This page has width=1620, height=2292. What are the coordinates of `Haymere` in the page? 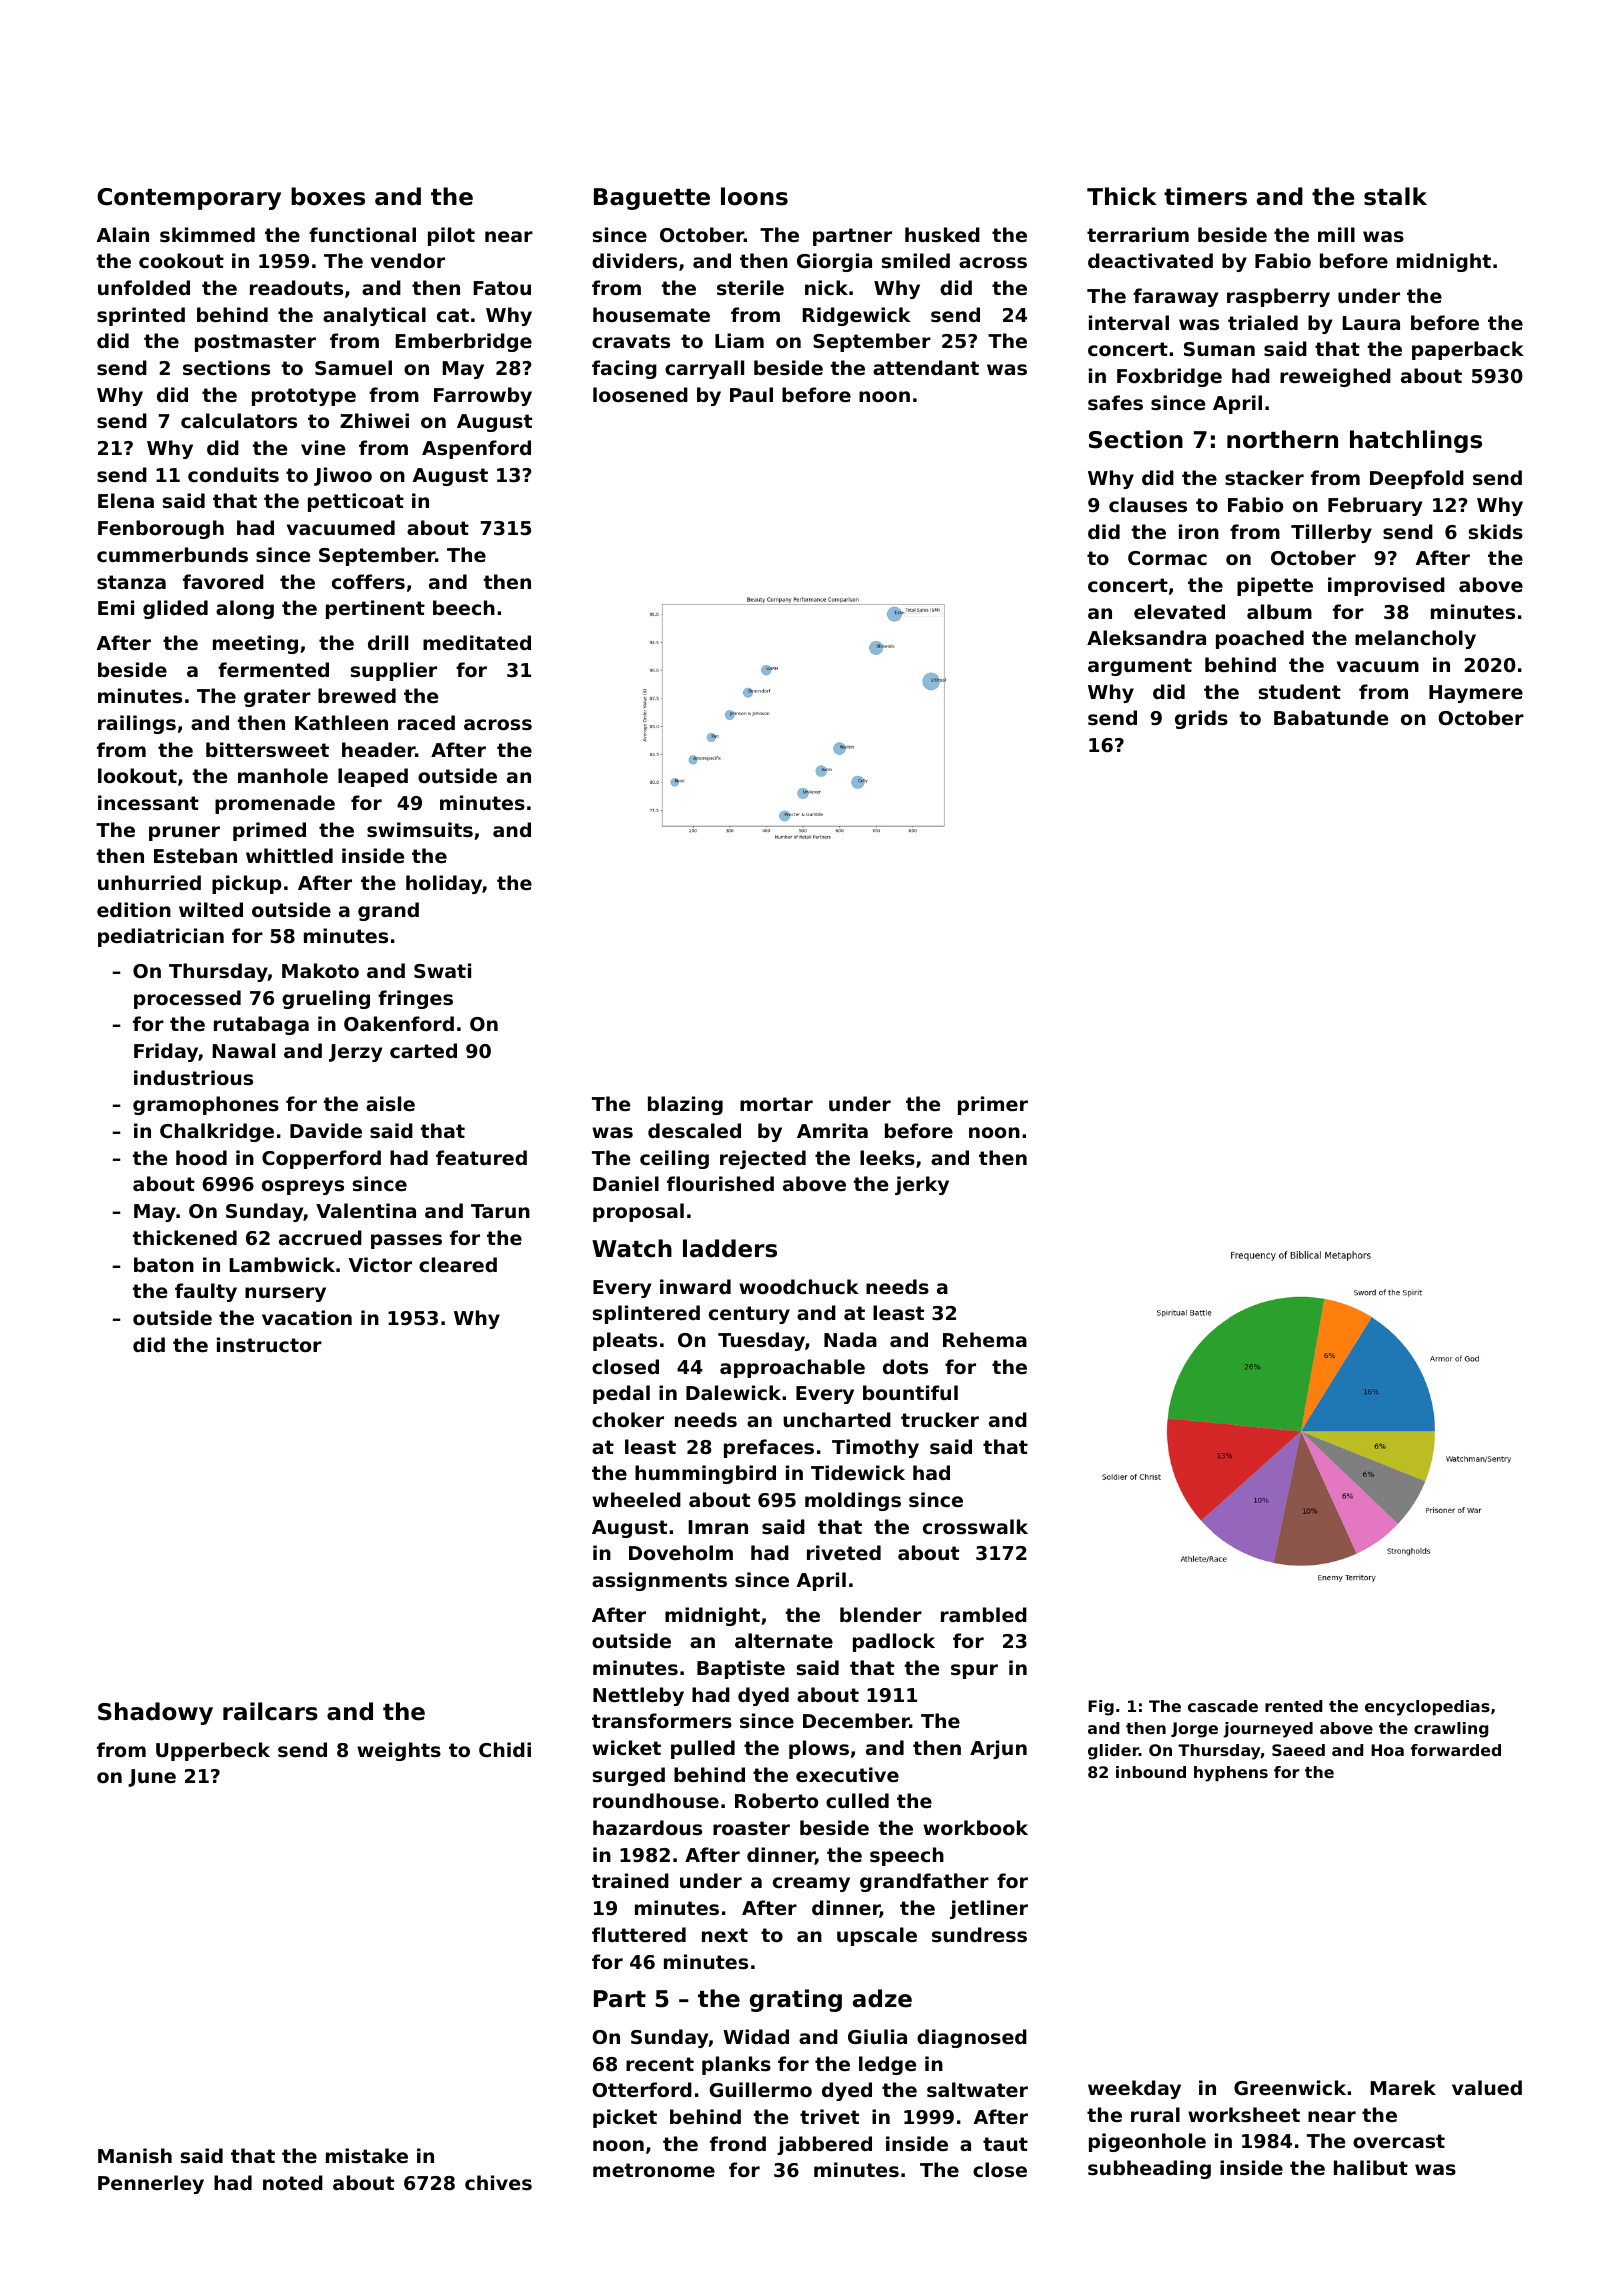 It's located at (1476, 694).
